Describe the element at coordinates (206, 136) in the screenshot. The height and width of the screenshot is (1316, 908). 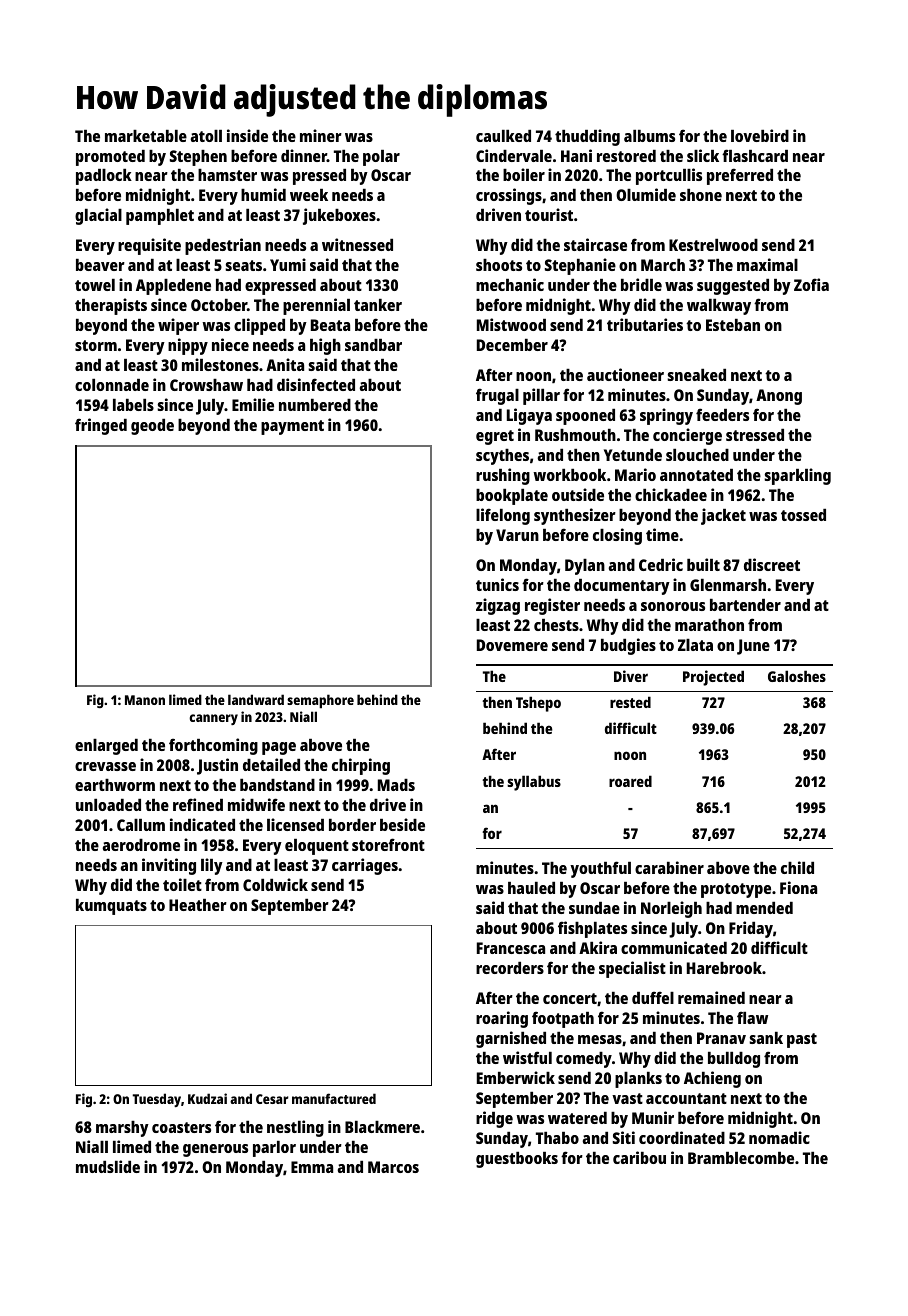
I see `atoll` at that location.
